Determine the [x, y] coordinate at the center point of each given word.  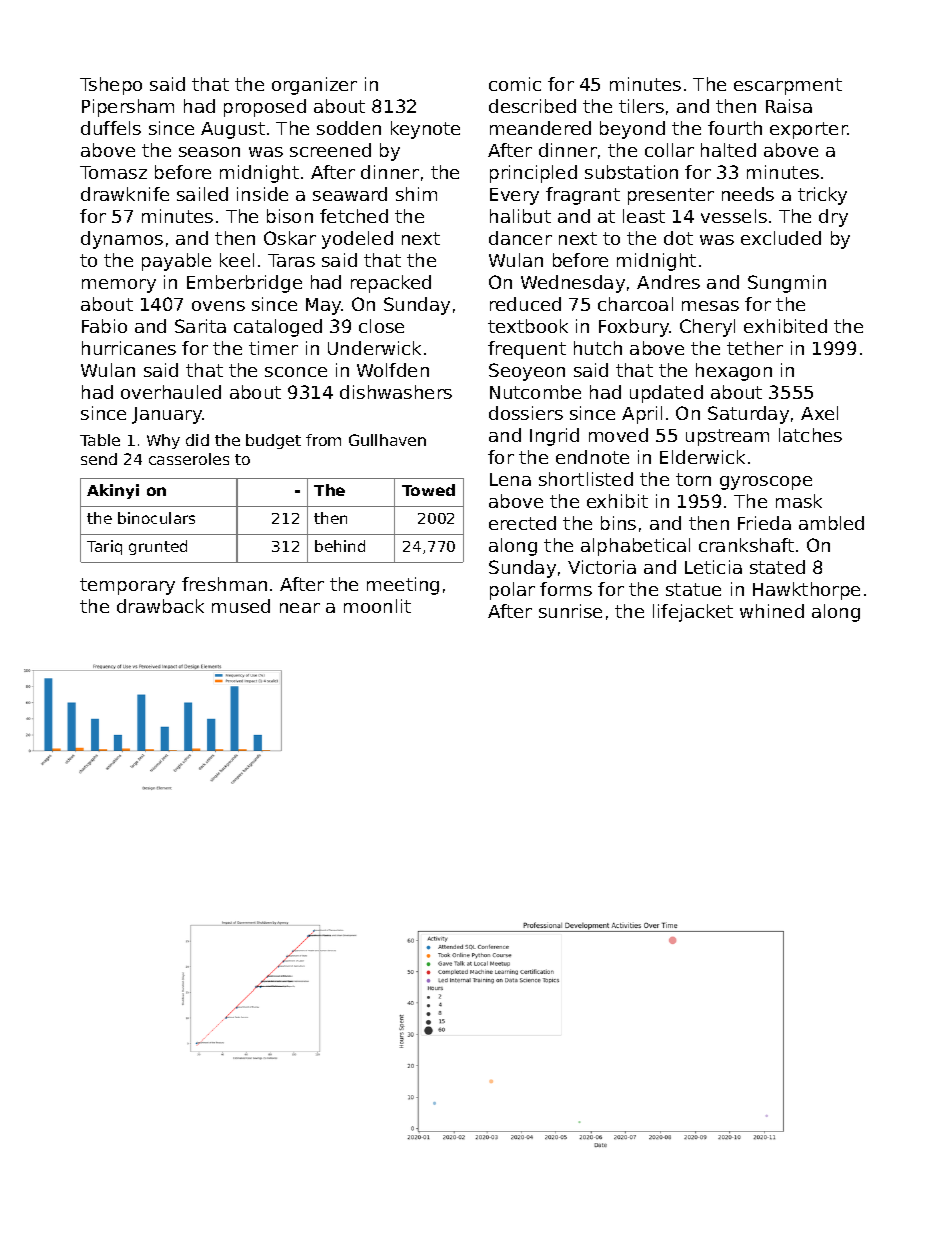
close [381, 326]
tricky [822, 196]
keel [237, 260]
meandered [540, 128]
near [300, 608]
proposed [265, 108]
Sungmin [787, 284]
